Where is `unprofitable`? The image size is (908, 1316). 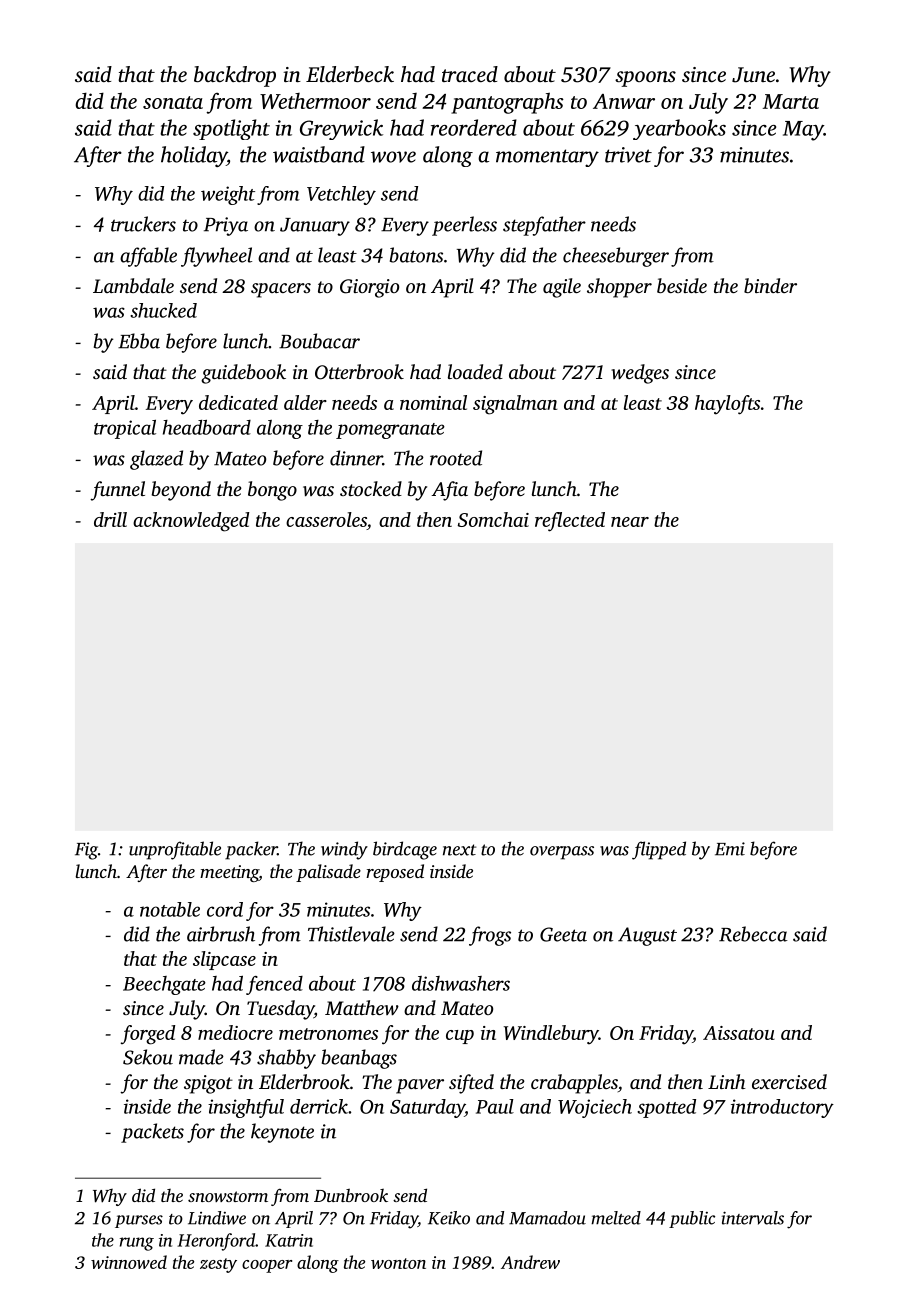
unprofitable is located at coordinates (175, 850).
